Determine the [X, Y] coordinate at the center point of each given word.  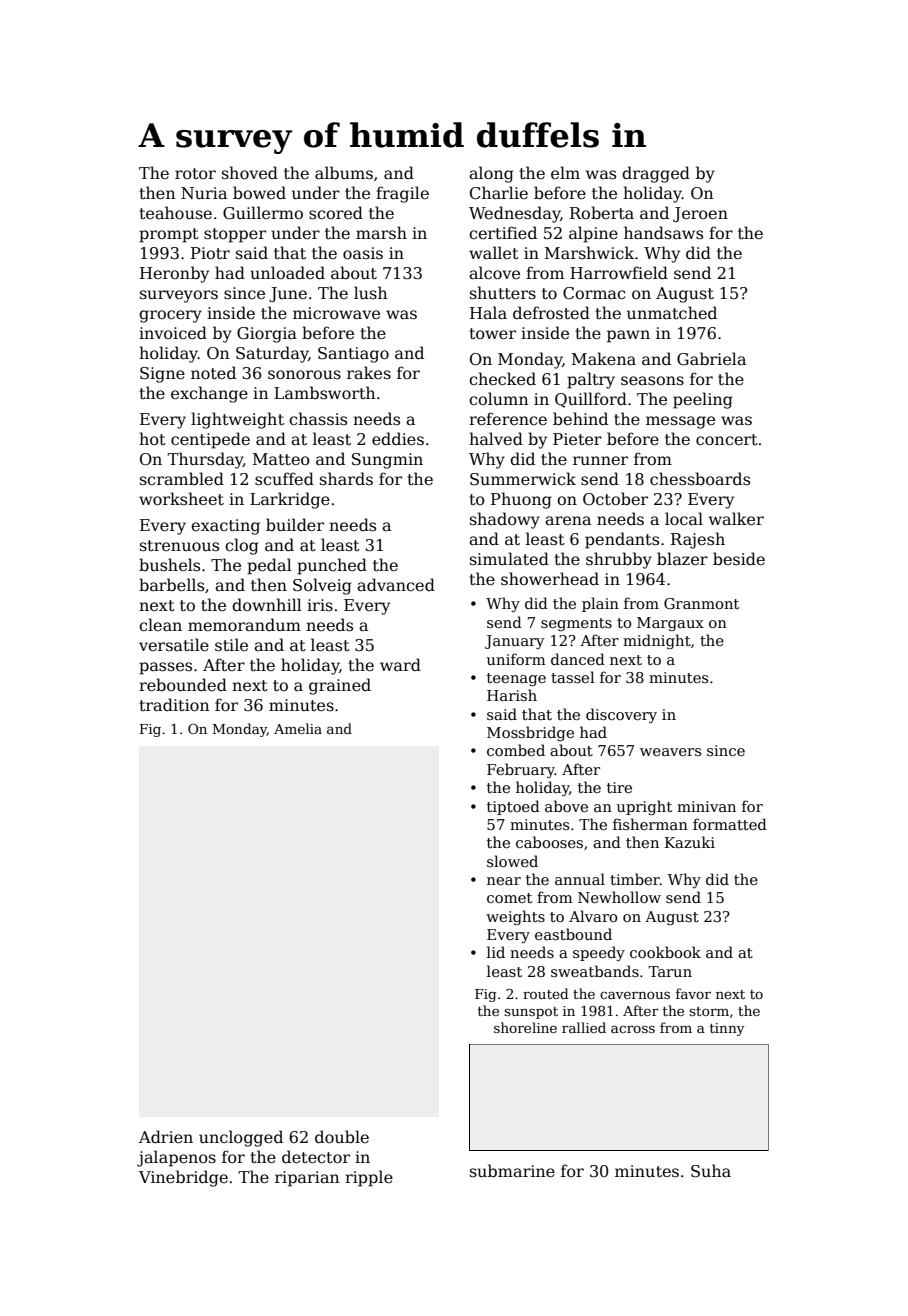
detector [316, 1157]
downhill [267, 604]
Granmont [701, 603]
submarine [512, 1171]
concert [727, 440]
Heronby [174, 274]
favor [693, 993]
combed [516, 750]
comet [509, 898]
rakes [369, 372]
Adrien [166, 1137]
